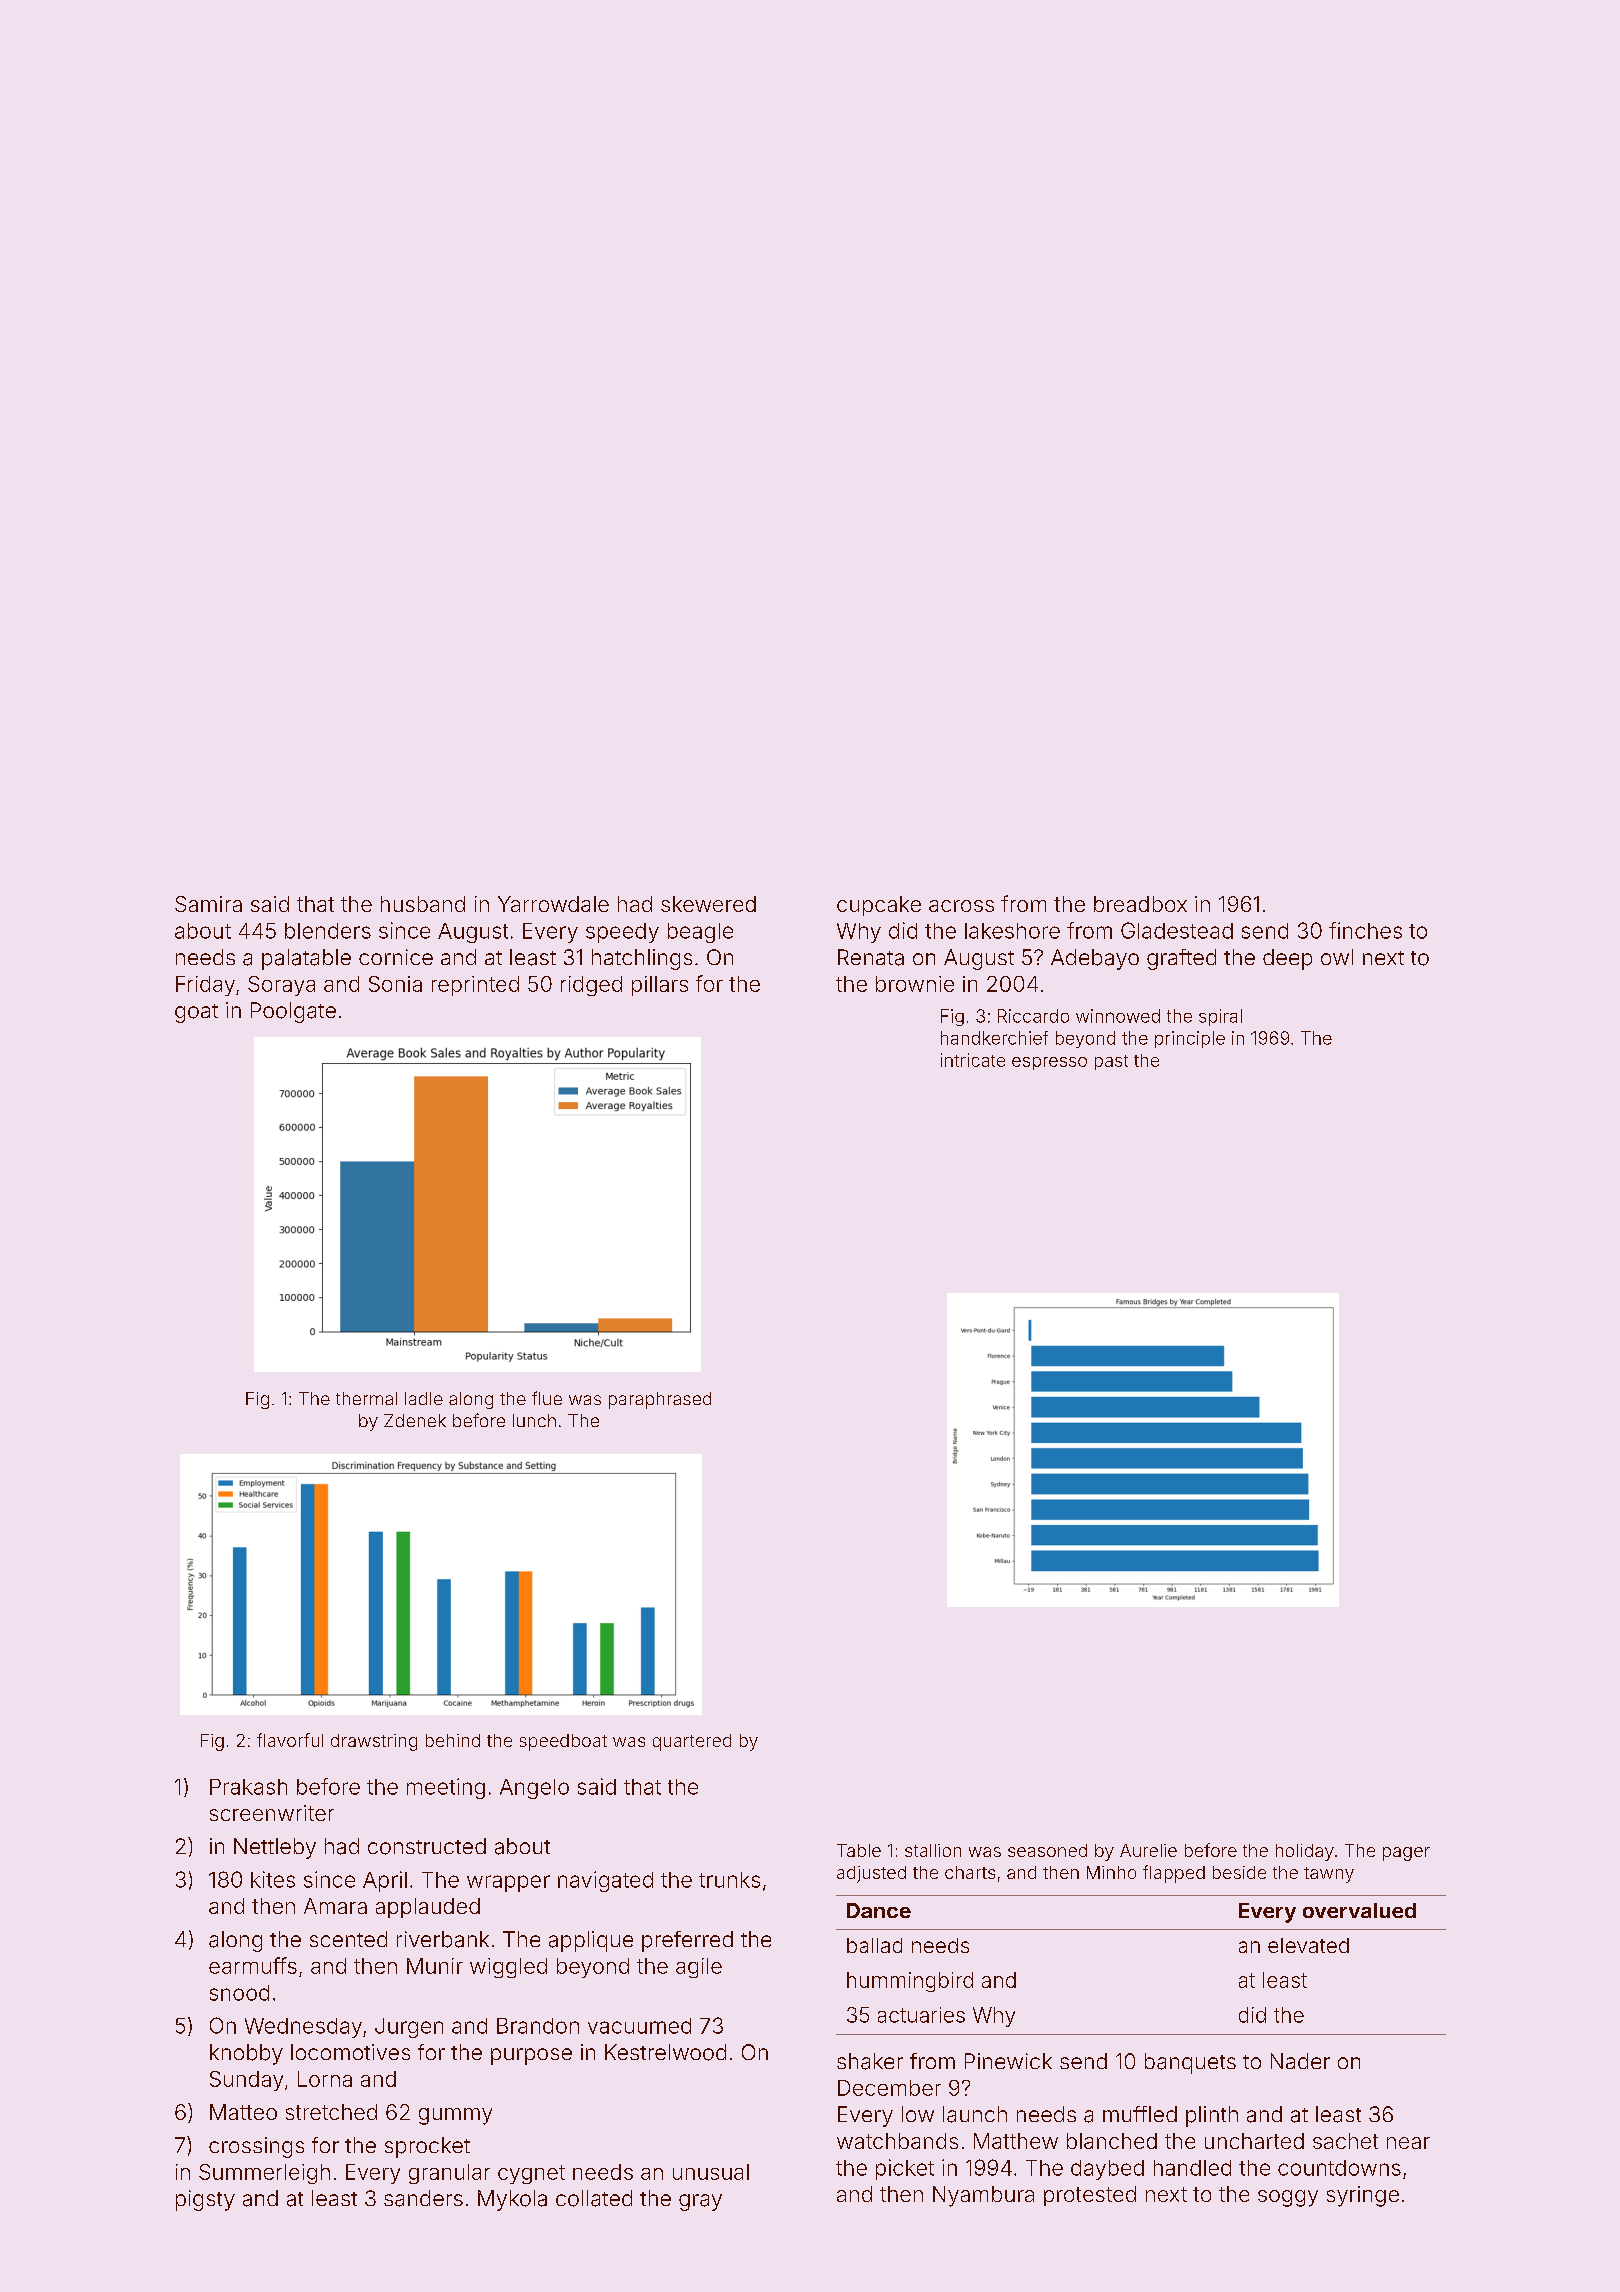  I want to click on pillars, so click(660, 986).
